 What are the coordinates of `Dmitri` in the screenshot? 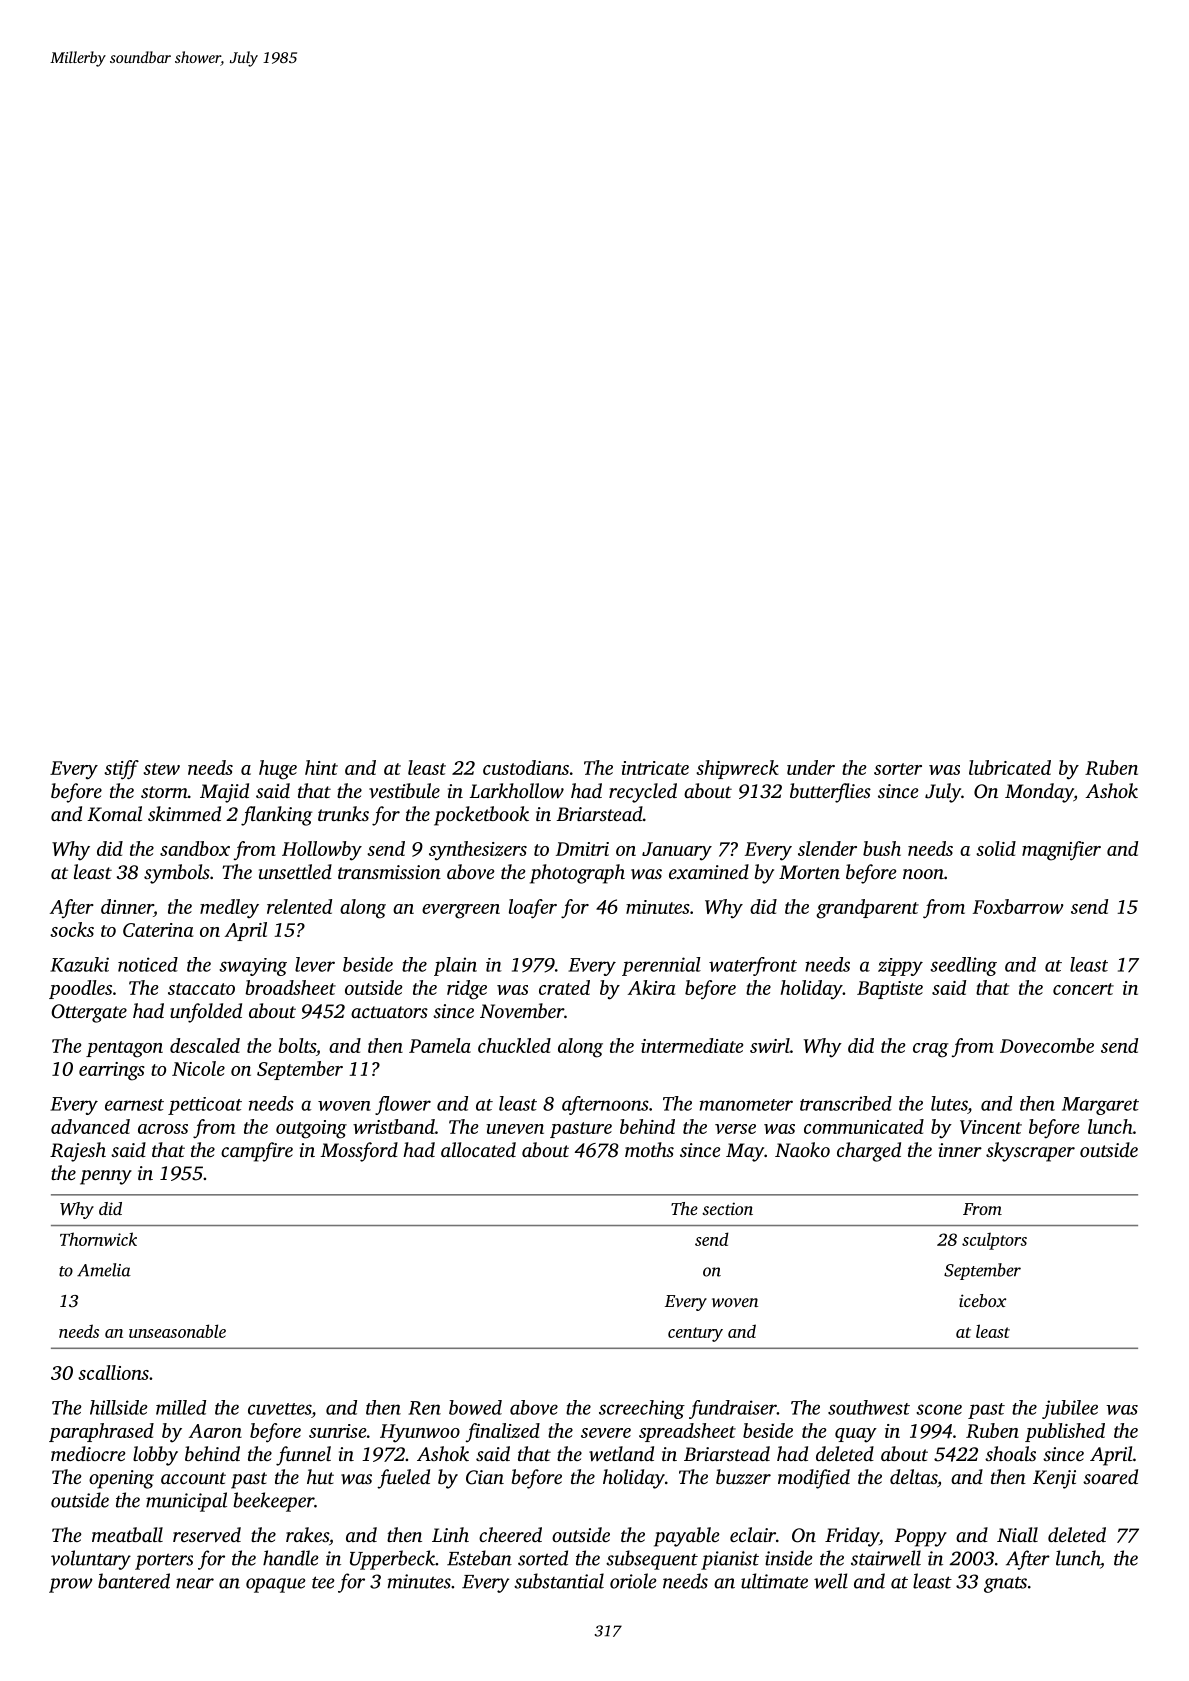 It's located at (582, 849).
